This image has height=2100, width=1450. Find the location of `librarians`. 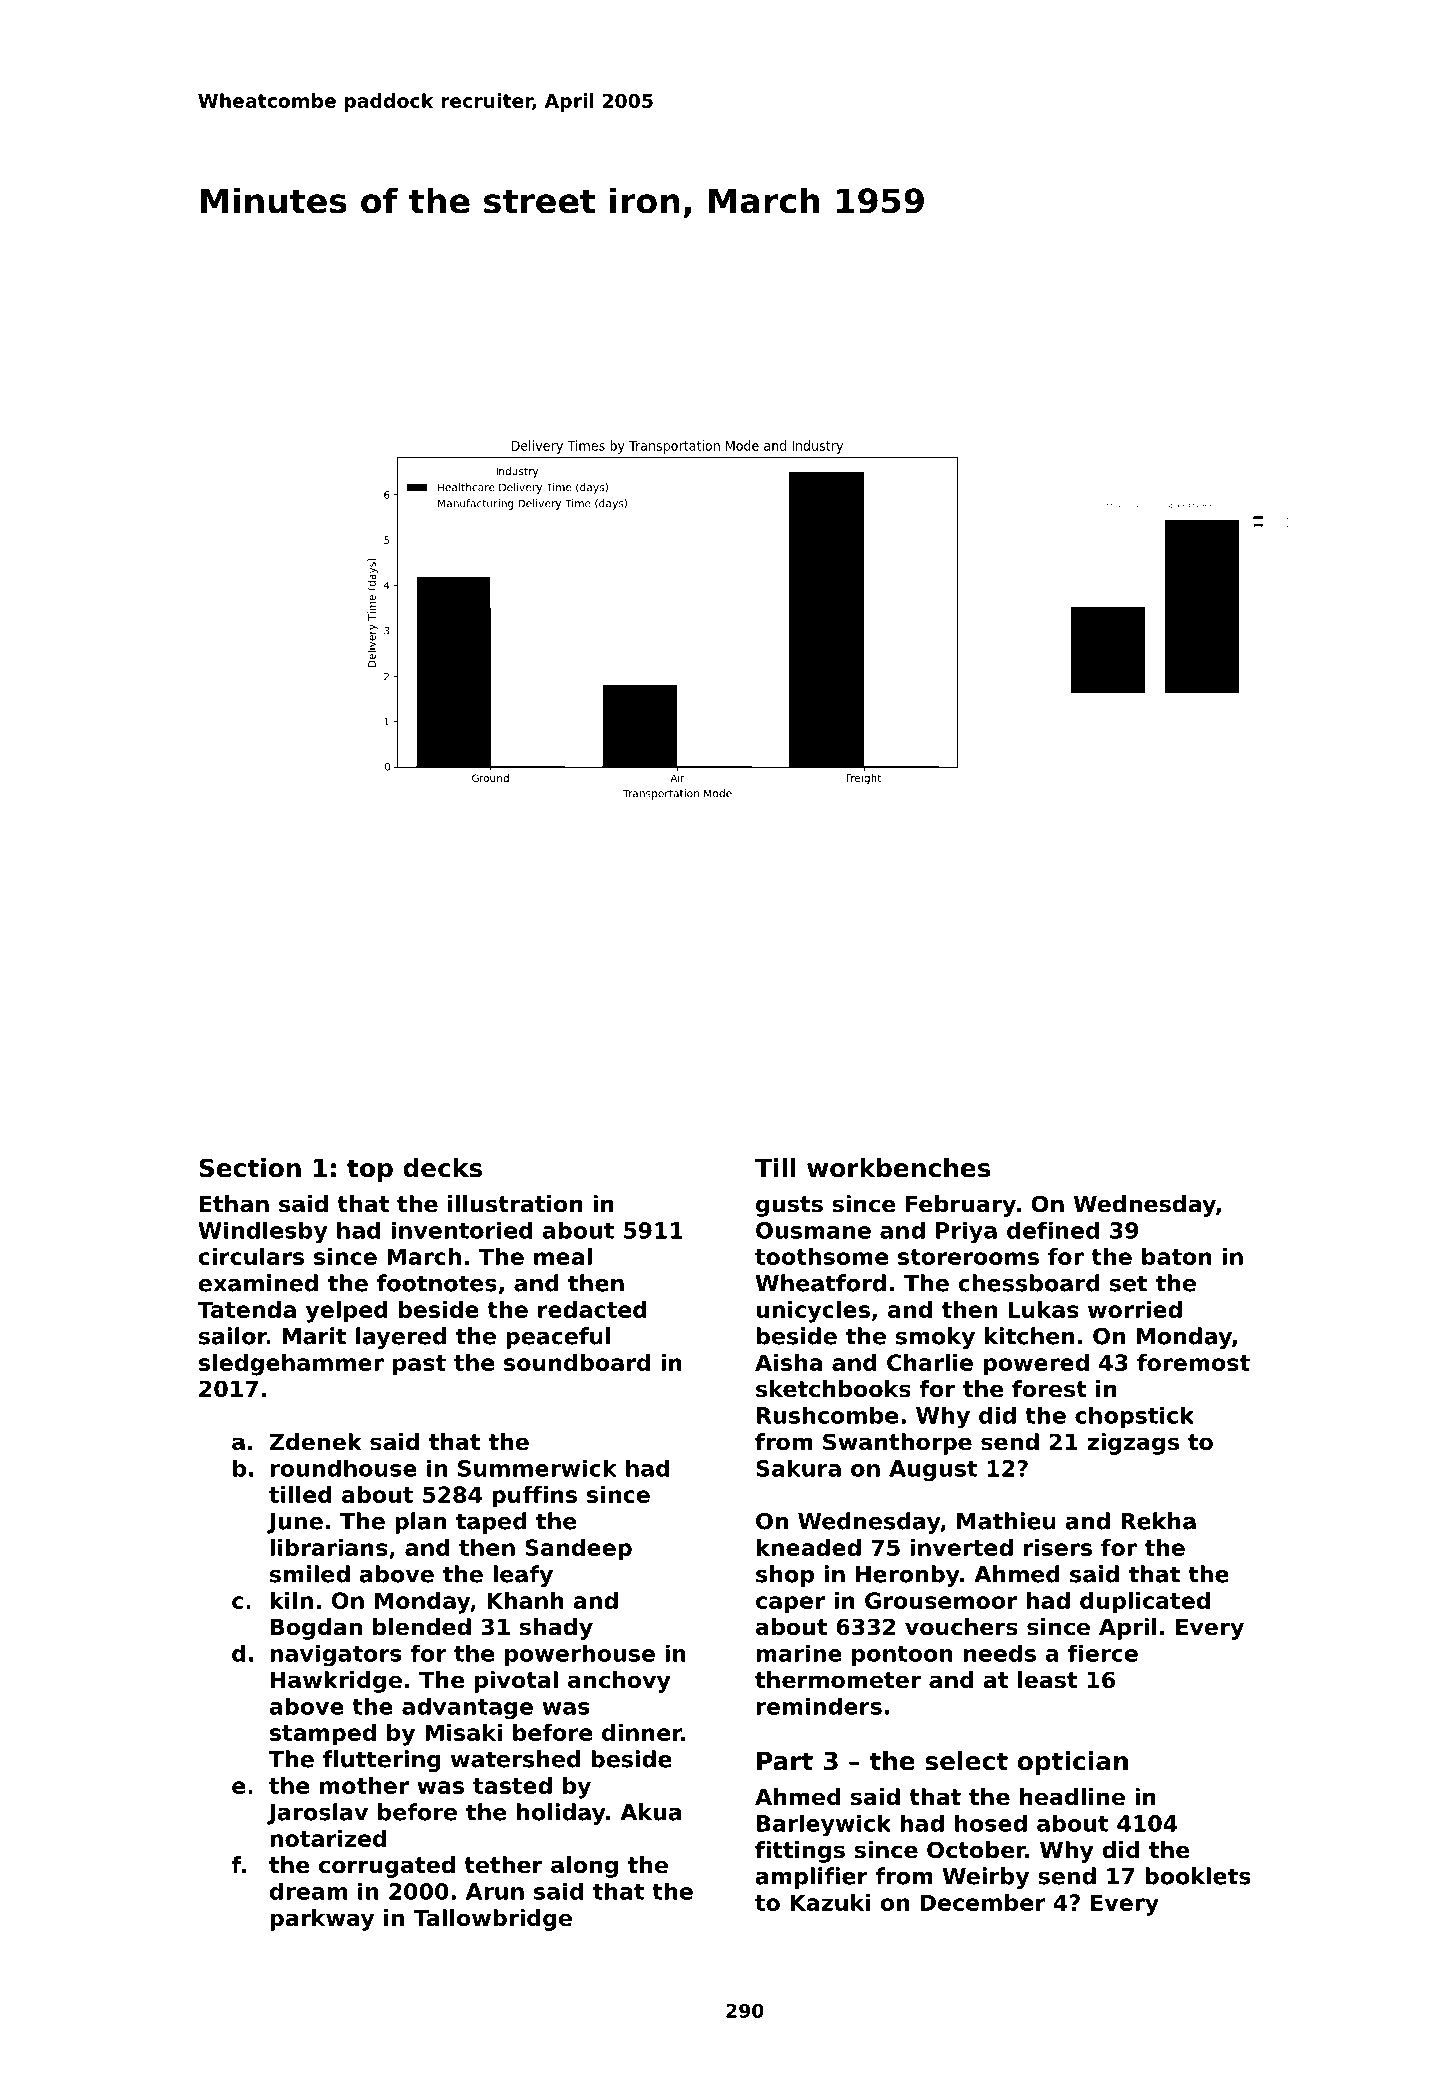

librarians is located at coordinates (329, 1547).
